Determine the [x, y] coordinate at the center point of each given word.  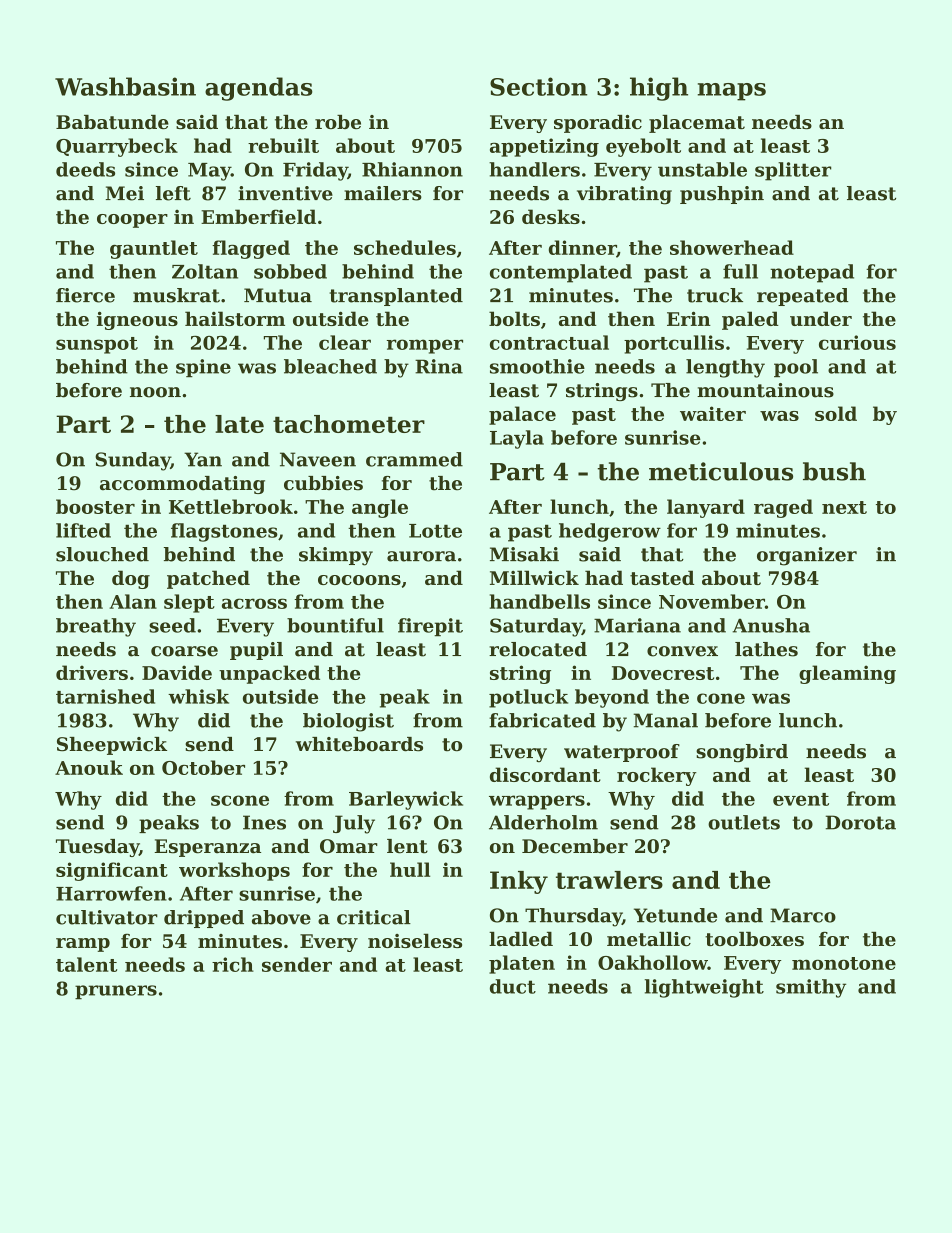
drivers [92, 672]
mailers [383, 193]
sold [836, 413]
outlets [744, 822]
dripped [204, 919]
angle [380, 508]
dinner [583, 248]
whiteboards [359, 744]
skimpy [336, 556]
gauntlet [154, 249]
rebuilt [283, 145]
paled [750, 320]
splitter [793, 171]
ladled [521, 939]
